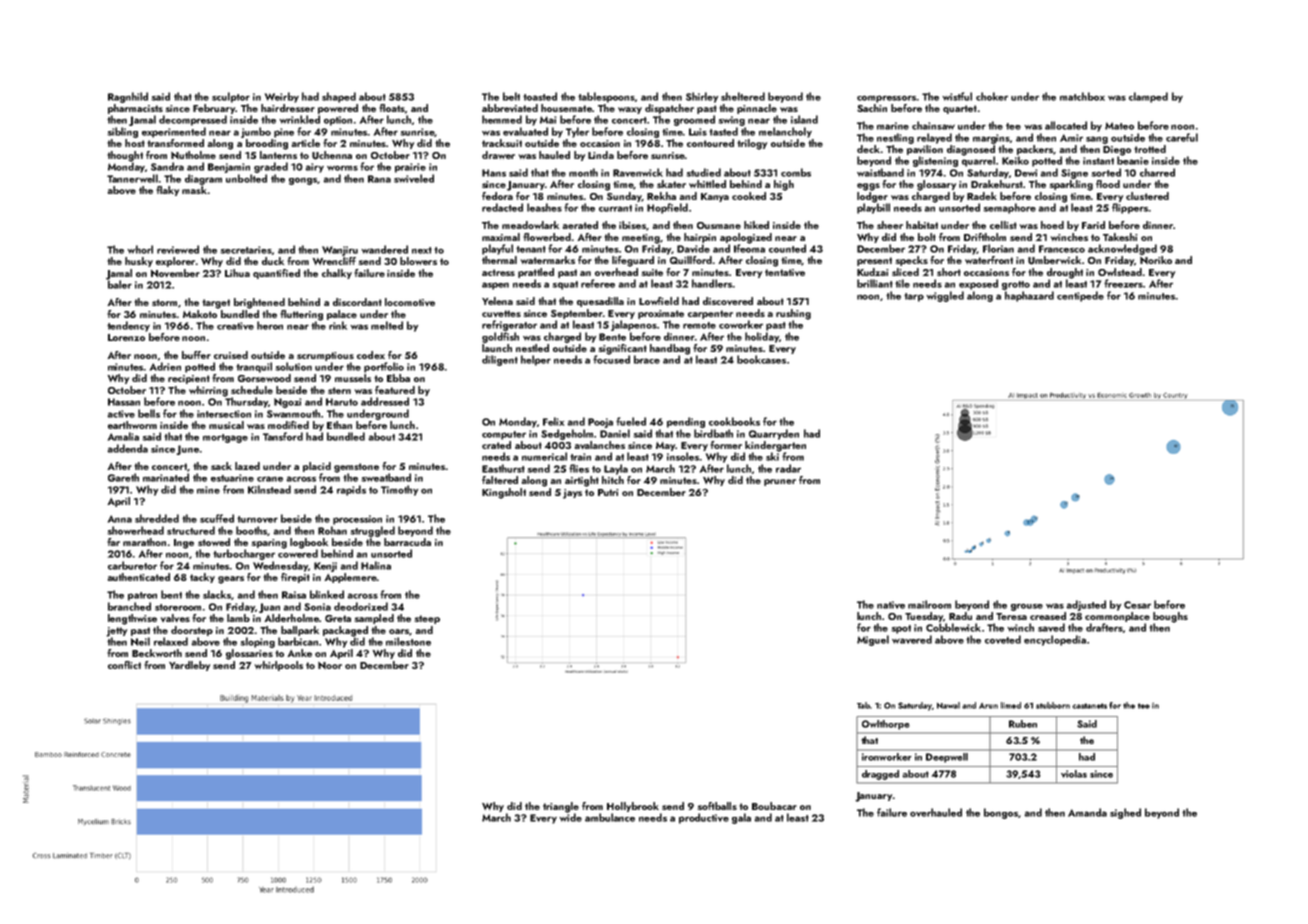  I want to click on clamped, so click(1148, 97).
